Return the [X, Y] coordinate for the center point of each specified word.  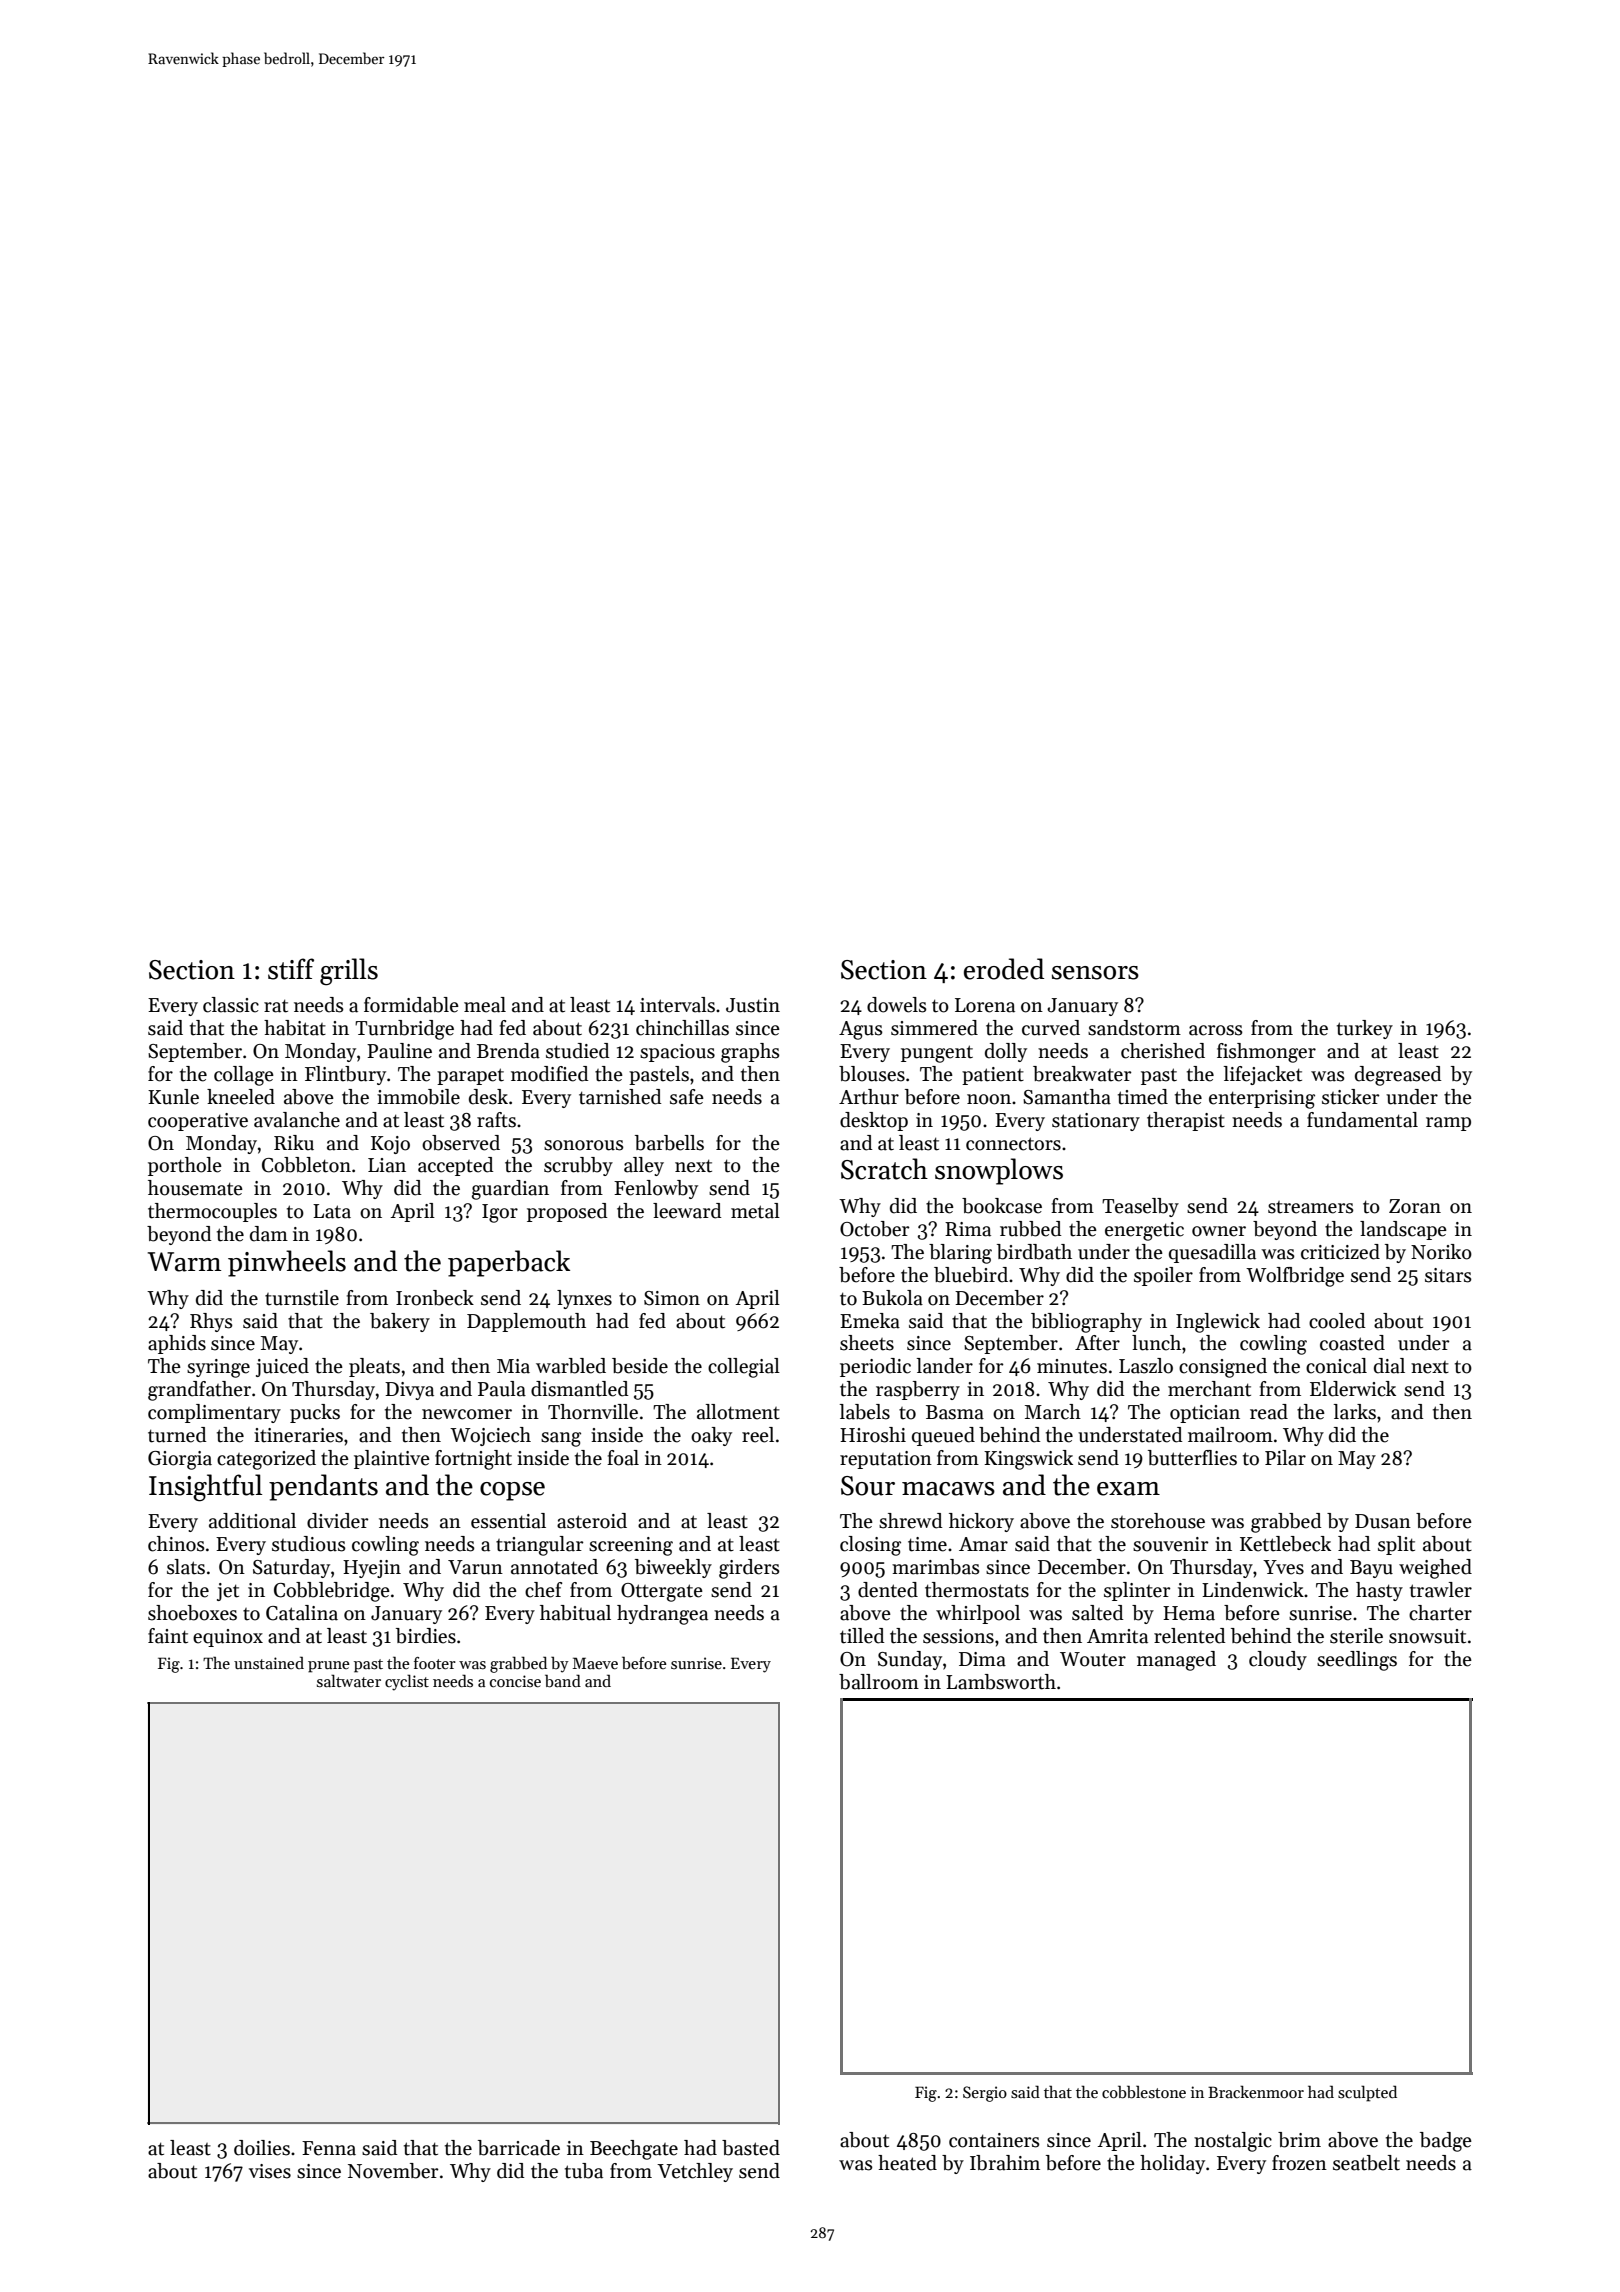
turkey [1365, 1029]
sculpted [1367, 2093]
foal [623, 1458]
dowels [897, 1005]
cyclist [407, 1682]
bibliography [1086, 1323]
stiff [291, 969]
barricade [519, 2148]
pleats [374, 1367]
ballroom [879, 1682]
